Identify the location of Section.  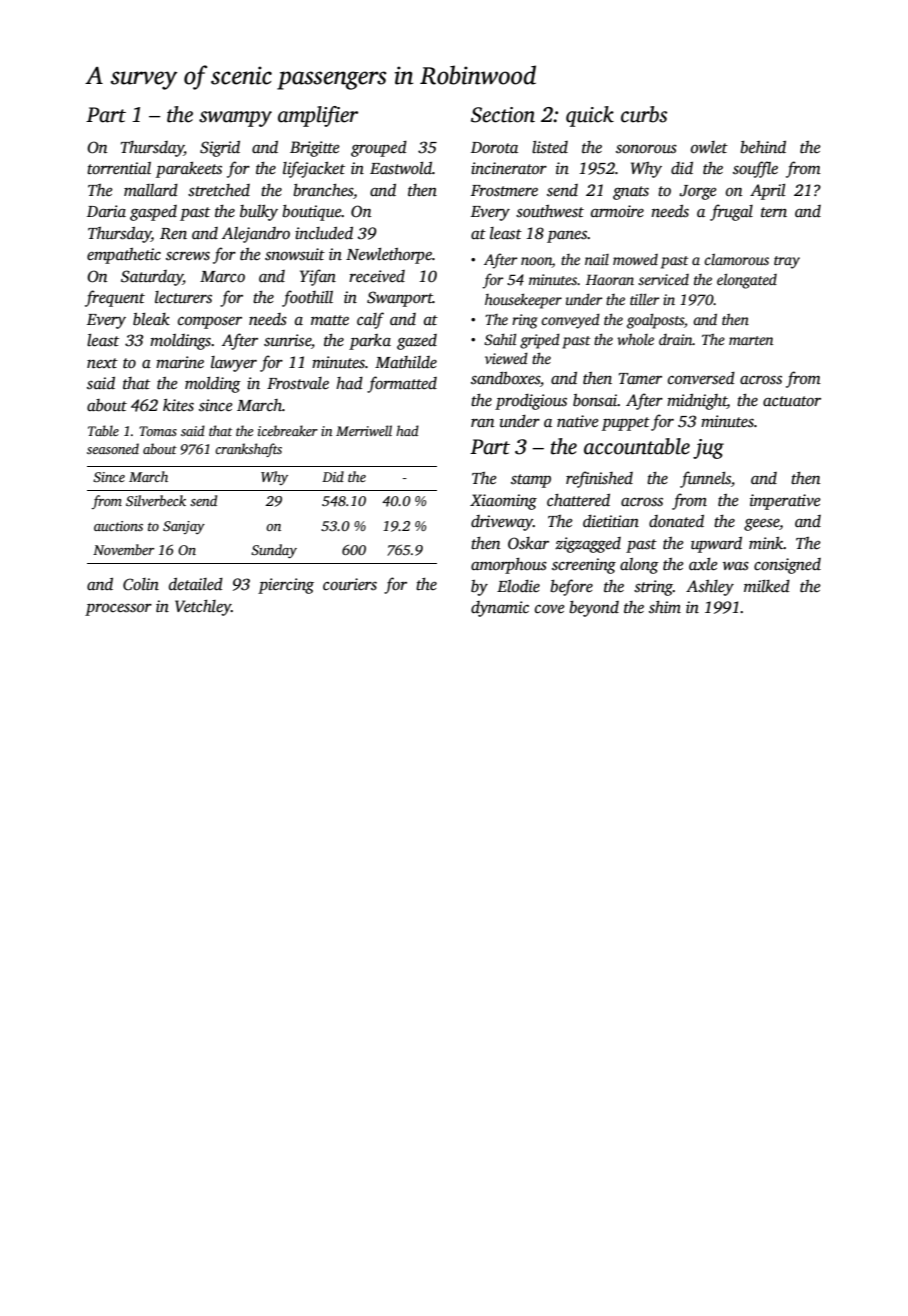
(503, 115).
